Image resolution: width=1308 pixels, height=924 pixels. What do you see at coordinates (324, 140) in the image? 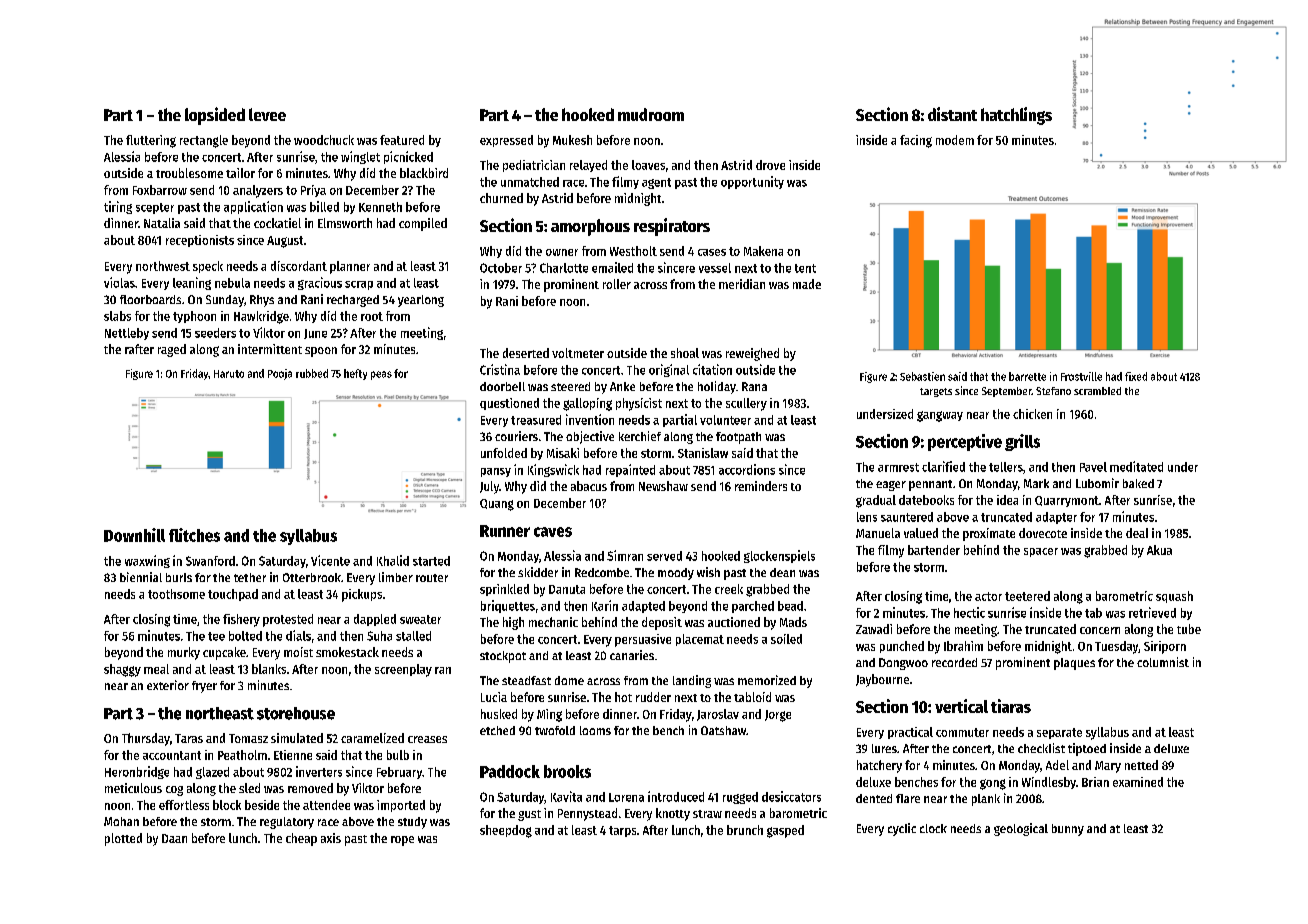
I see `woodchuck` at bounding box center [324, 140].
